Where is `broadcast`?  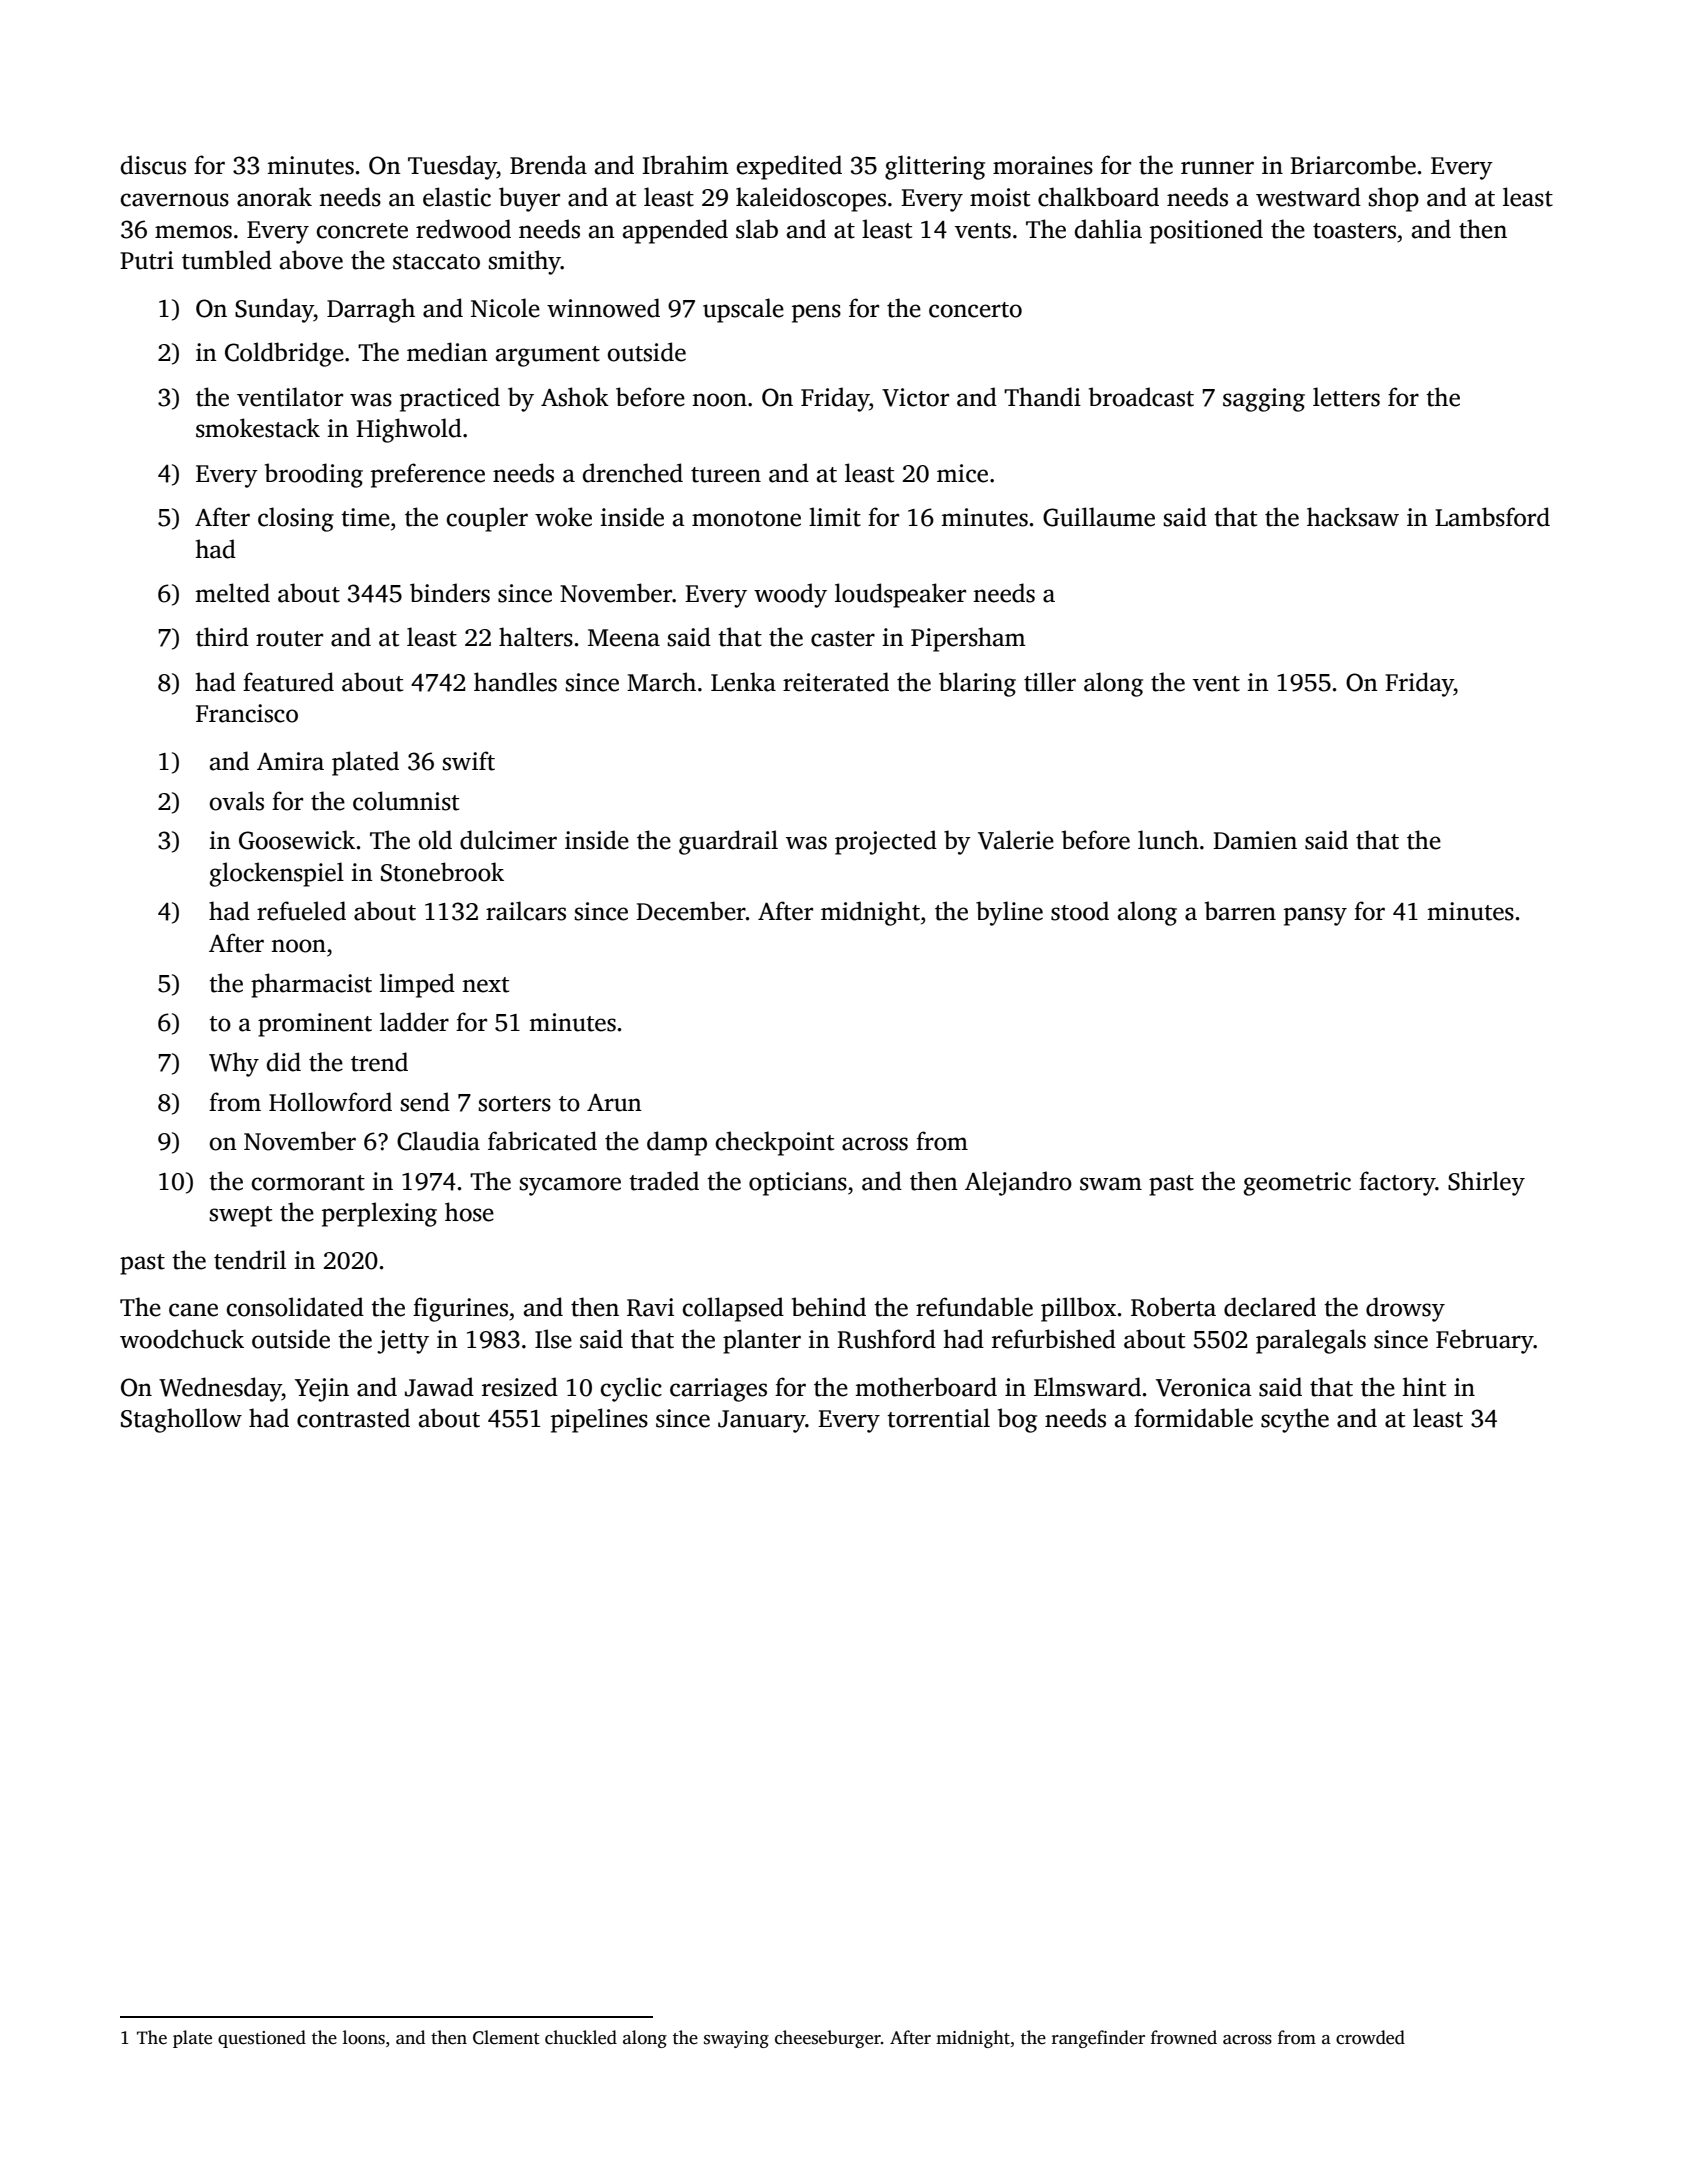
broadcast is located at coordinates (1141, 397).
